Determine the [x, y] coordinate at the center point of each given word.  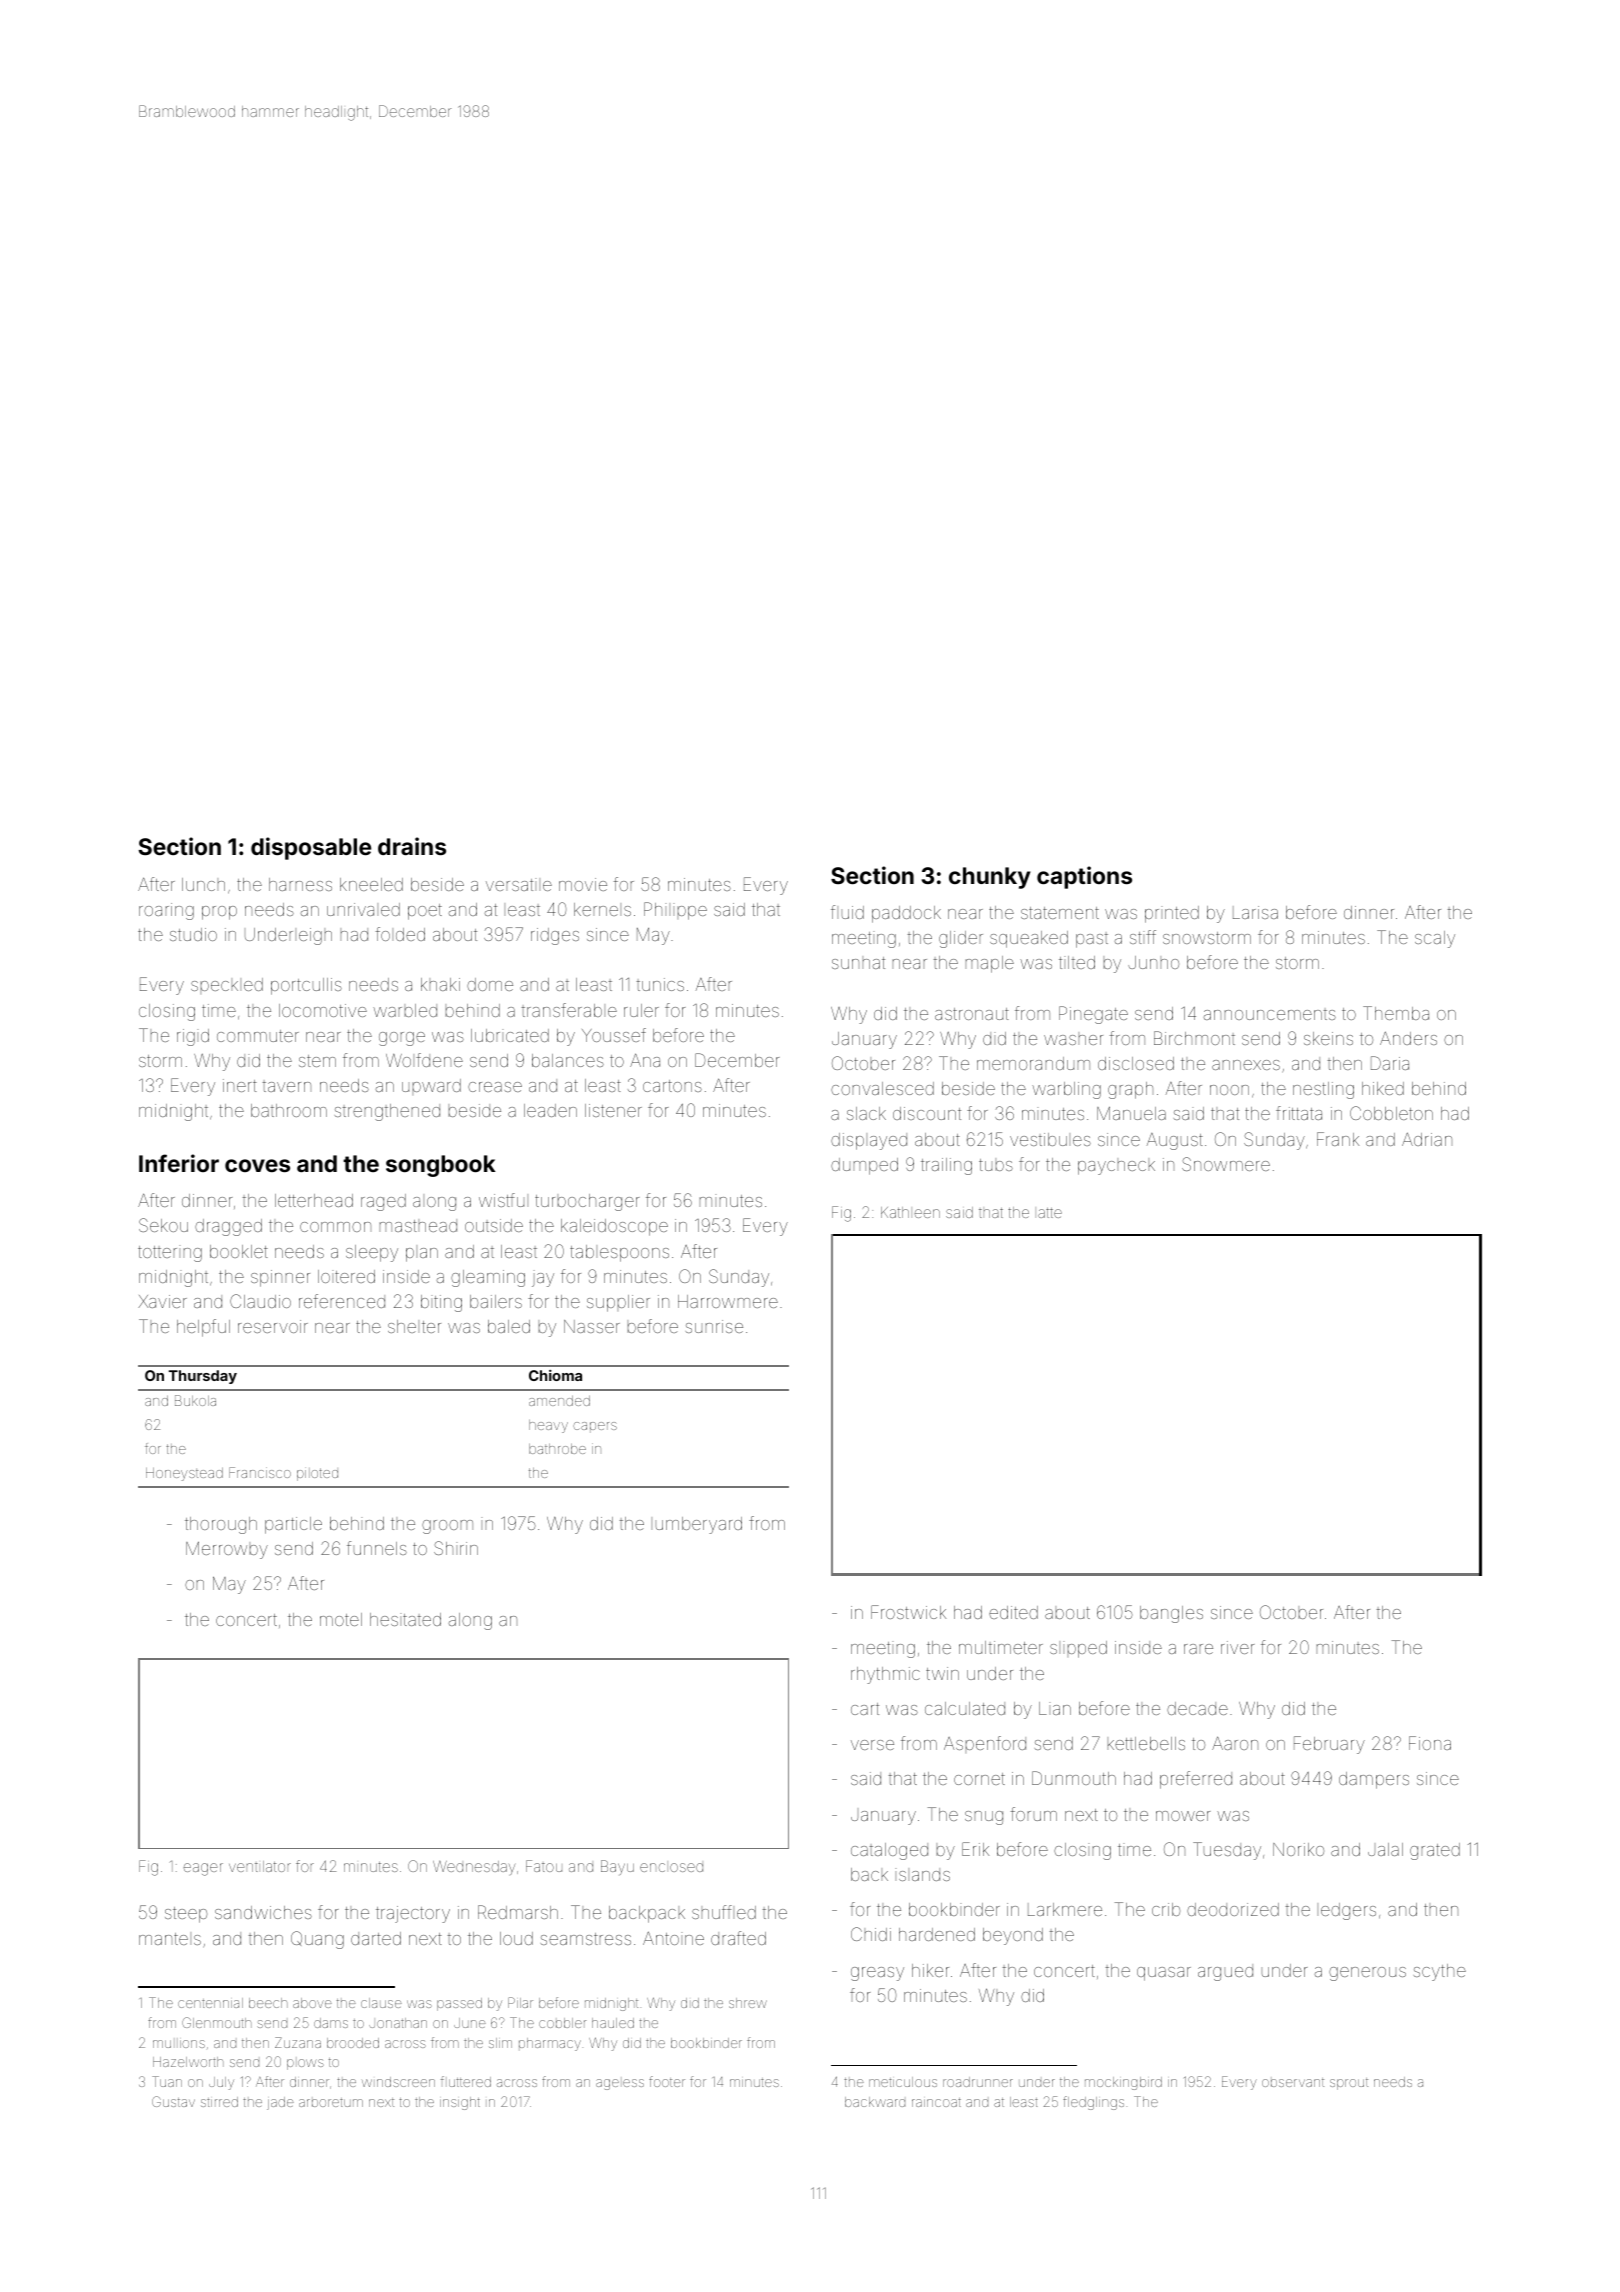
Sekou [163, 1225]
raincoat [936, 2102]
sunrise [714, 1326]
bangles [1171, 1614]
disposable [311, 848]
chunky [990, 878]
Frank [1338, 1139]
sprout [1349, 2084]
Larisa [1255, 912]
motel [341, 1619]
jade [280, 2103]
